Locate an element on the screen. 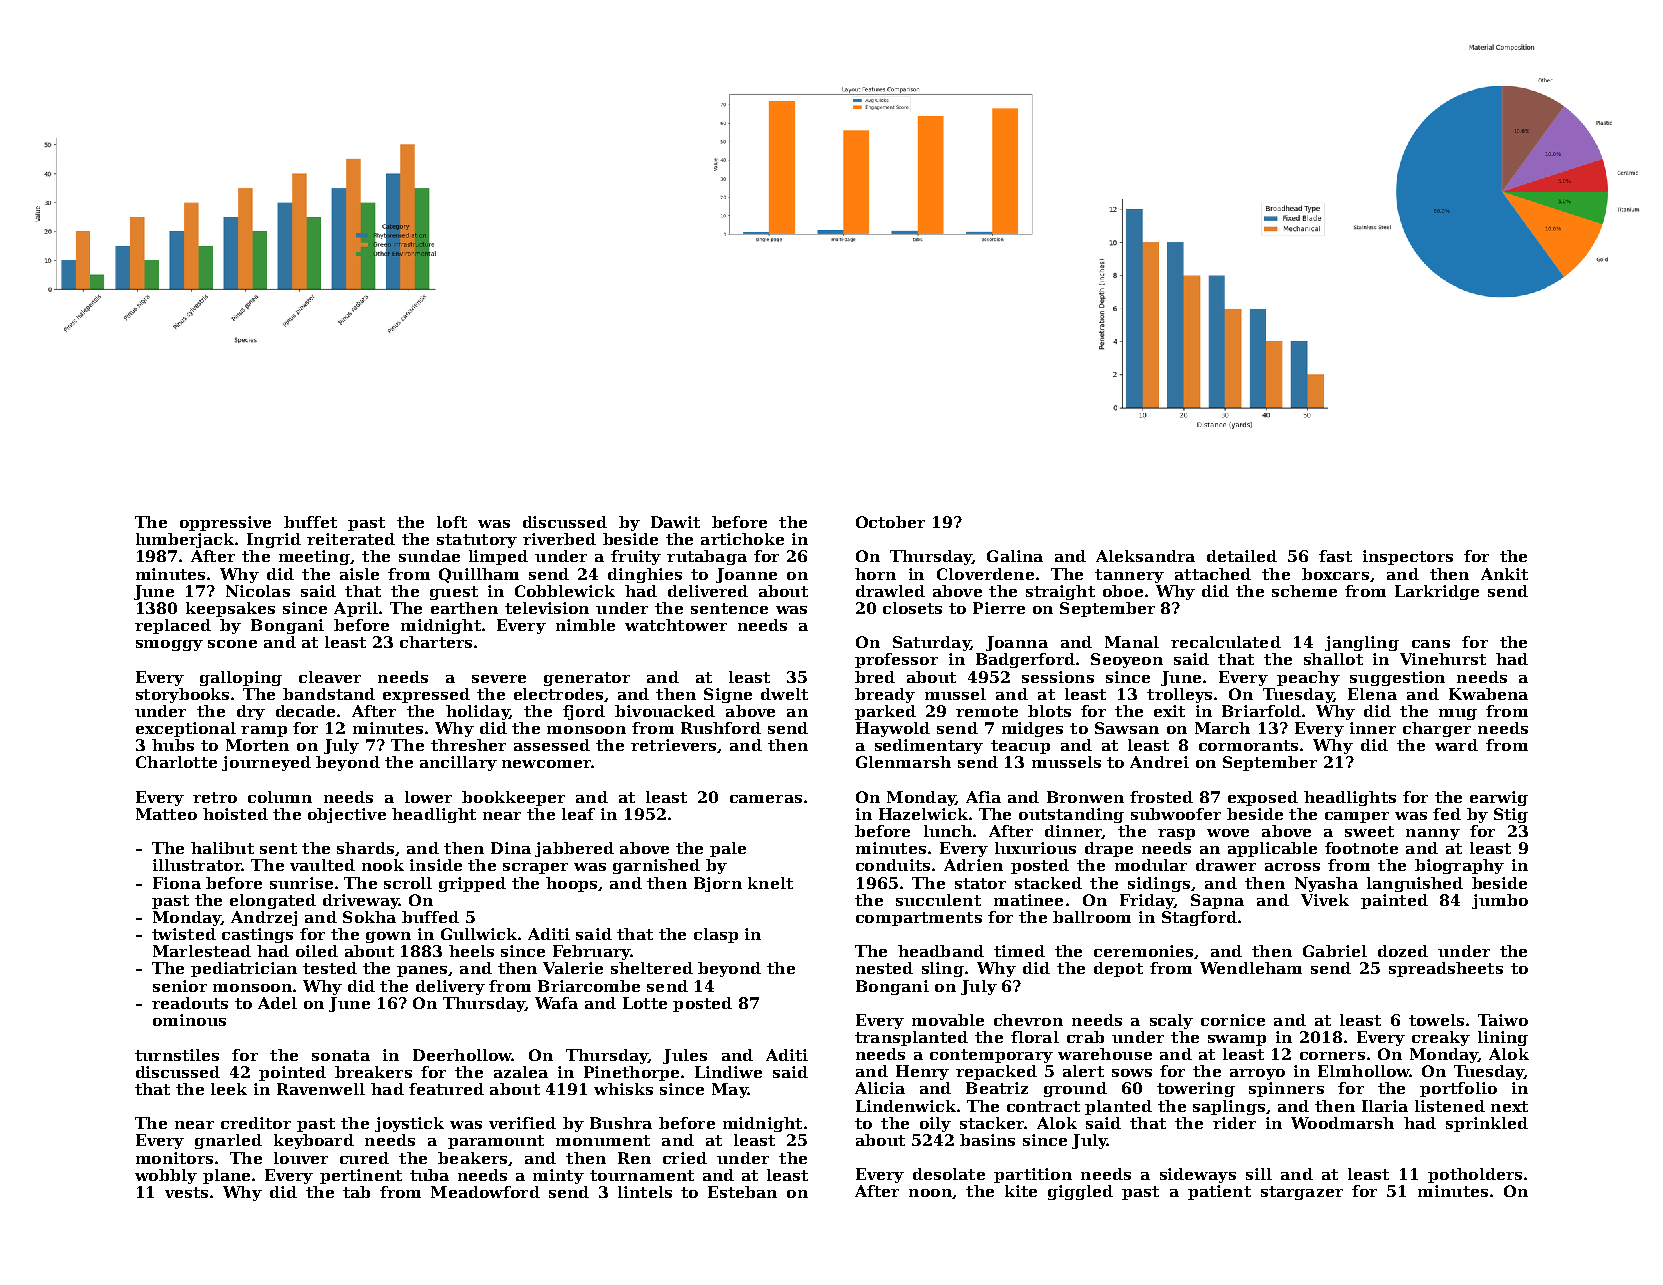 The height and width of the screenshot is (1285, 1663). arroyo is located at coordinates (1257, 1074).
